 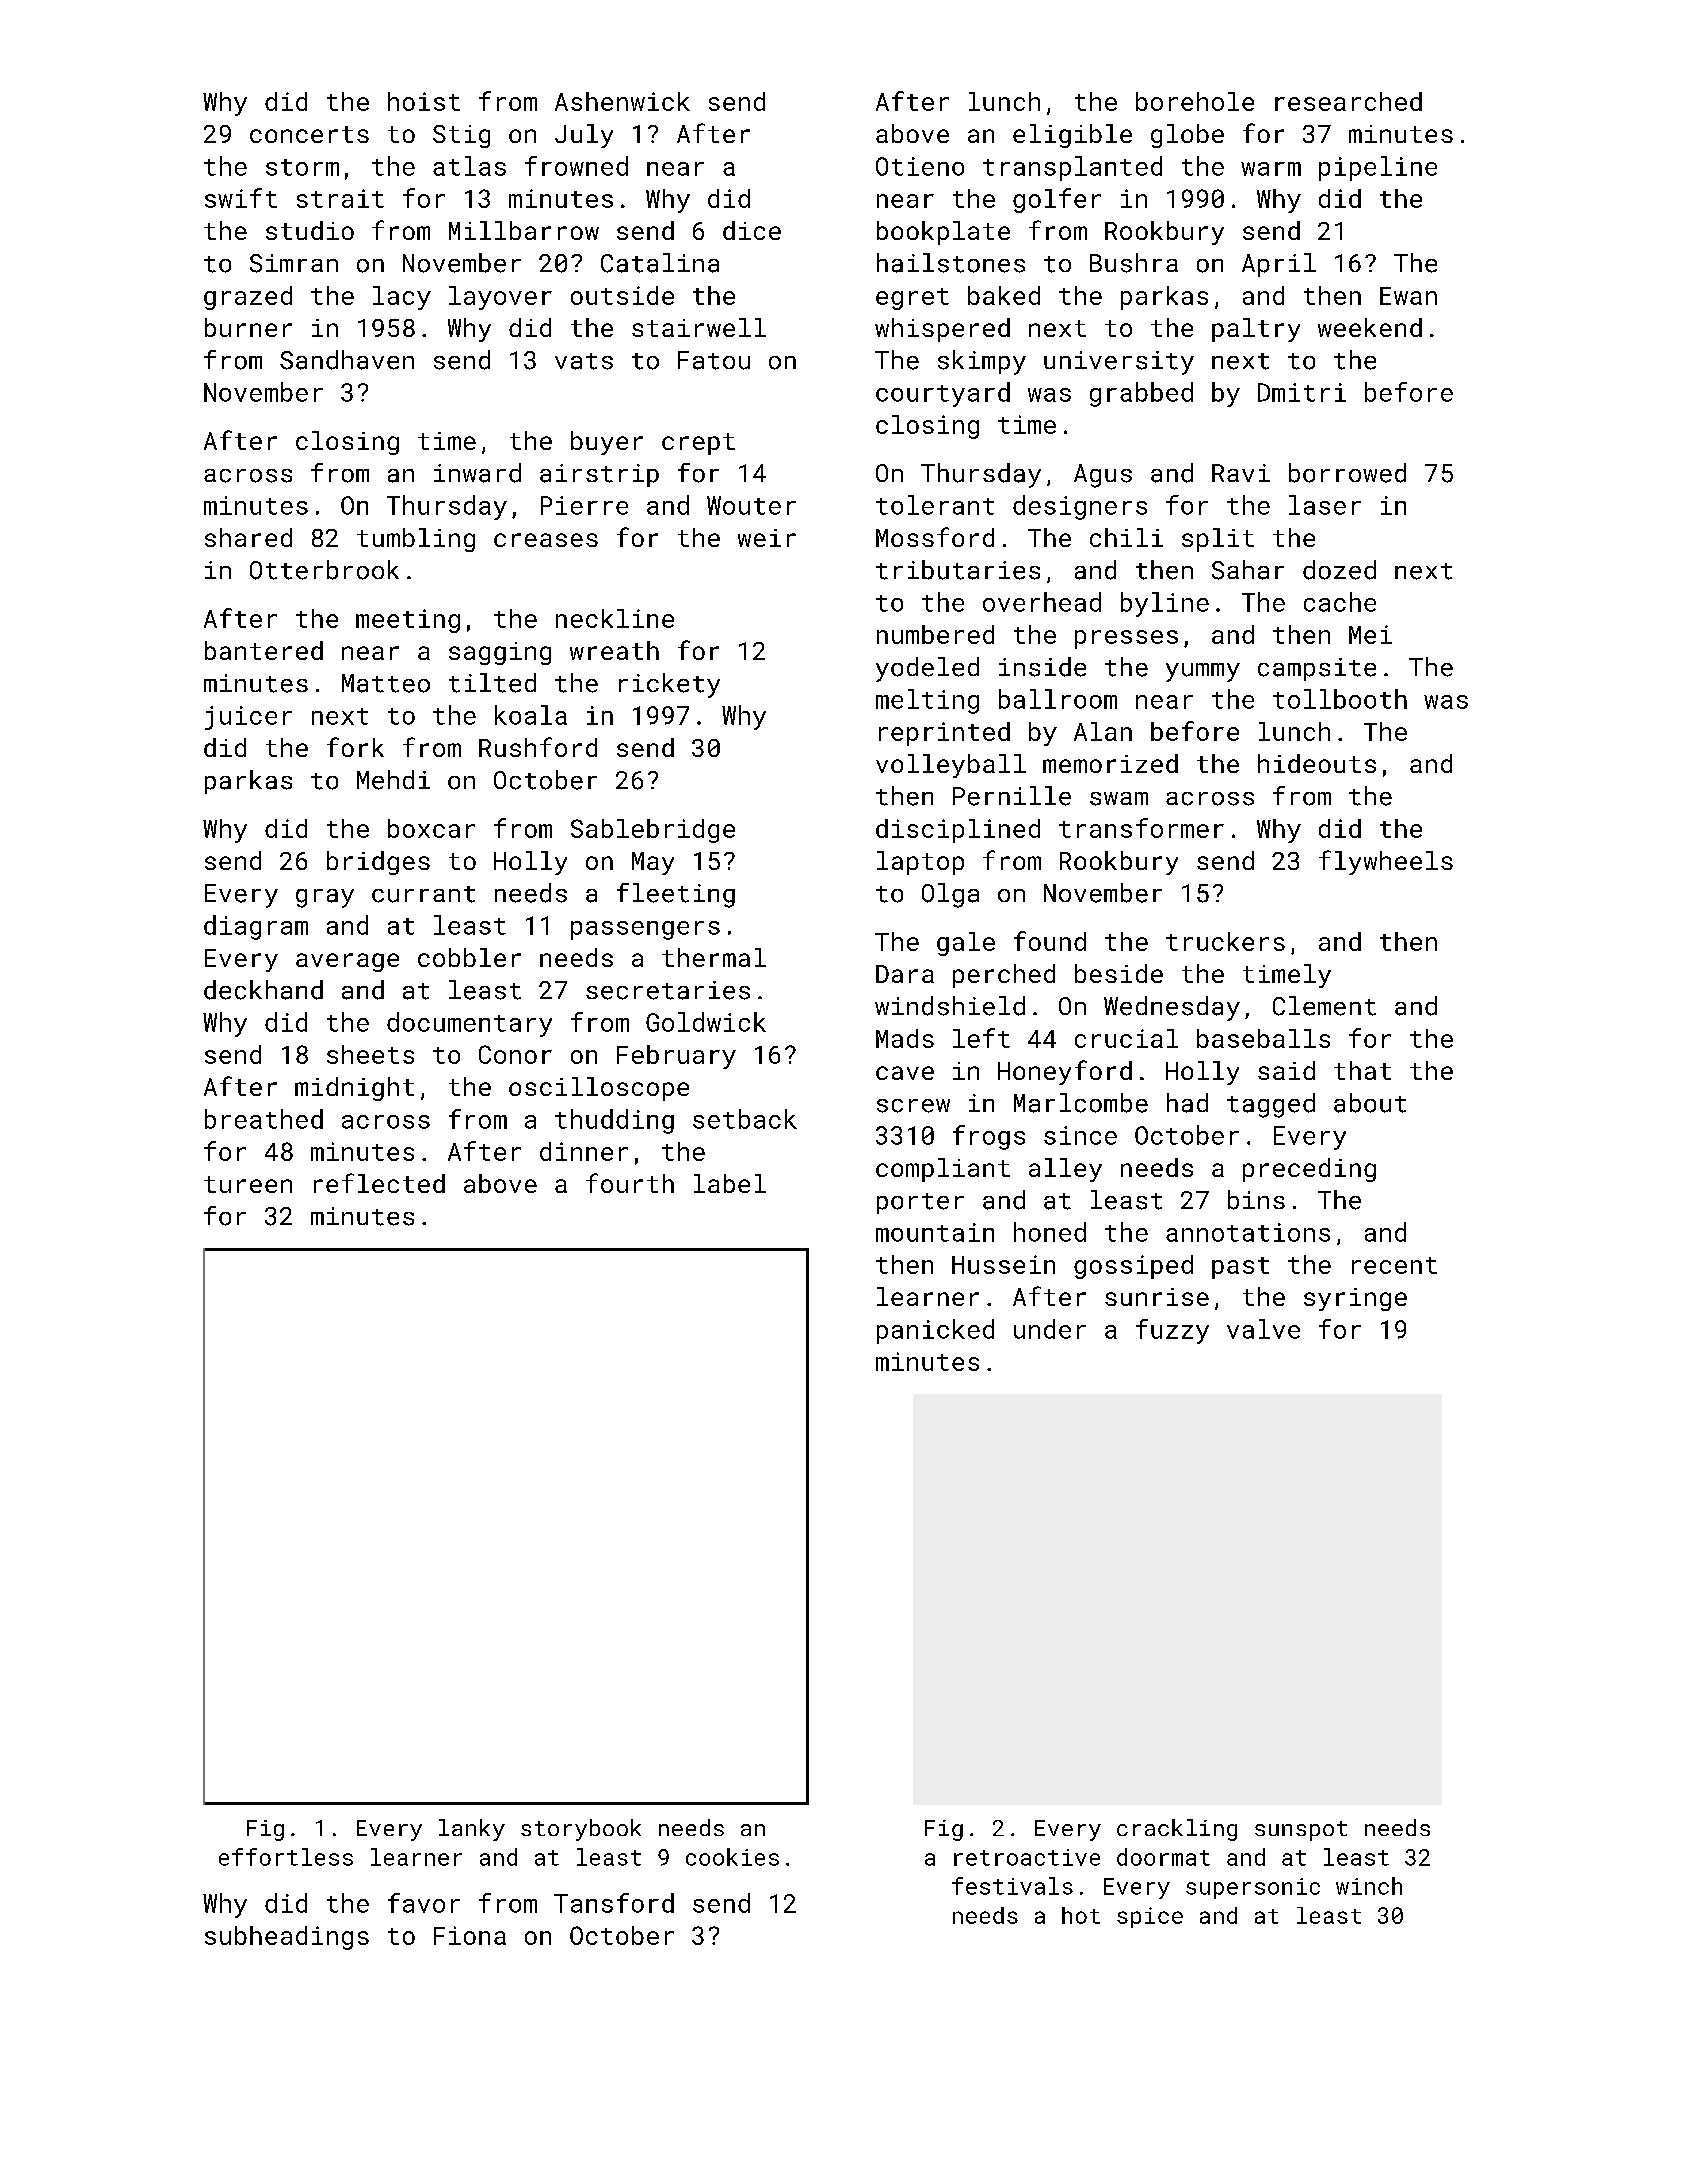 I want to click on April, so click(x=1279, y=265).
